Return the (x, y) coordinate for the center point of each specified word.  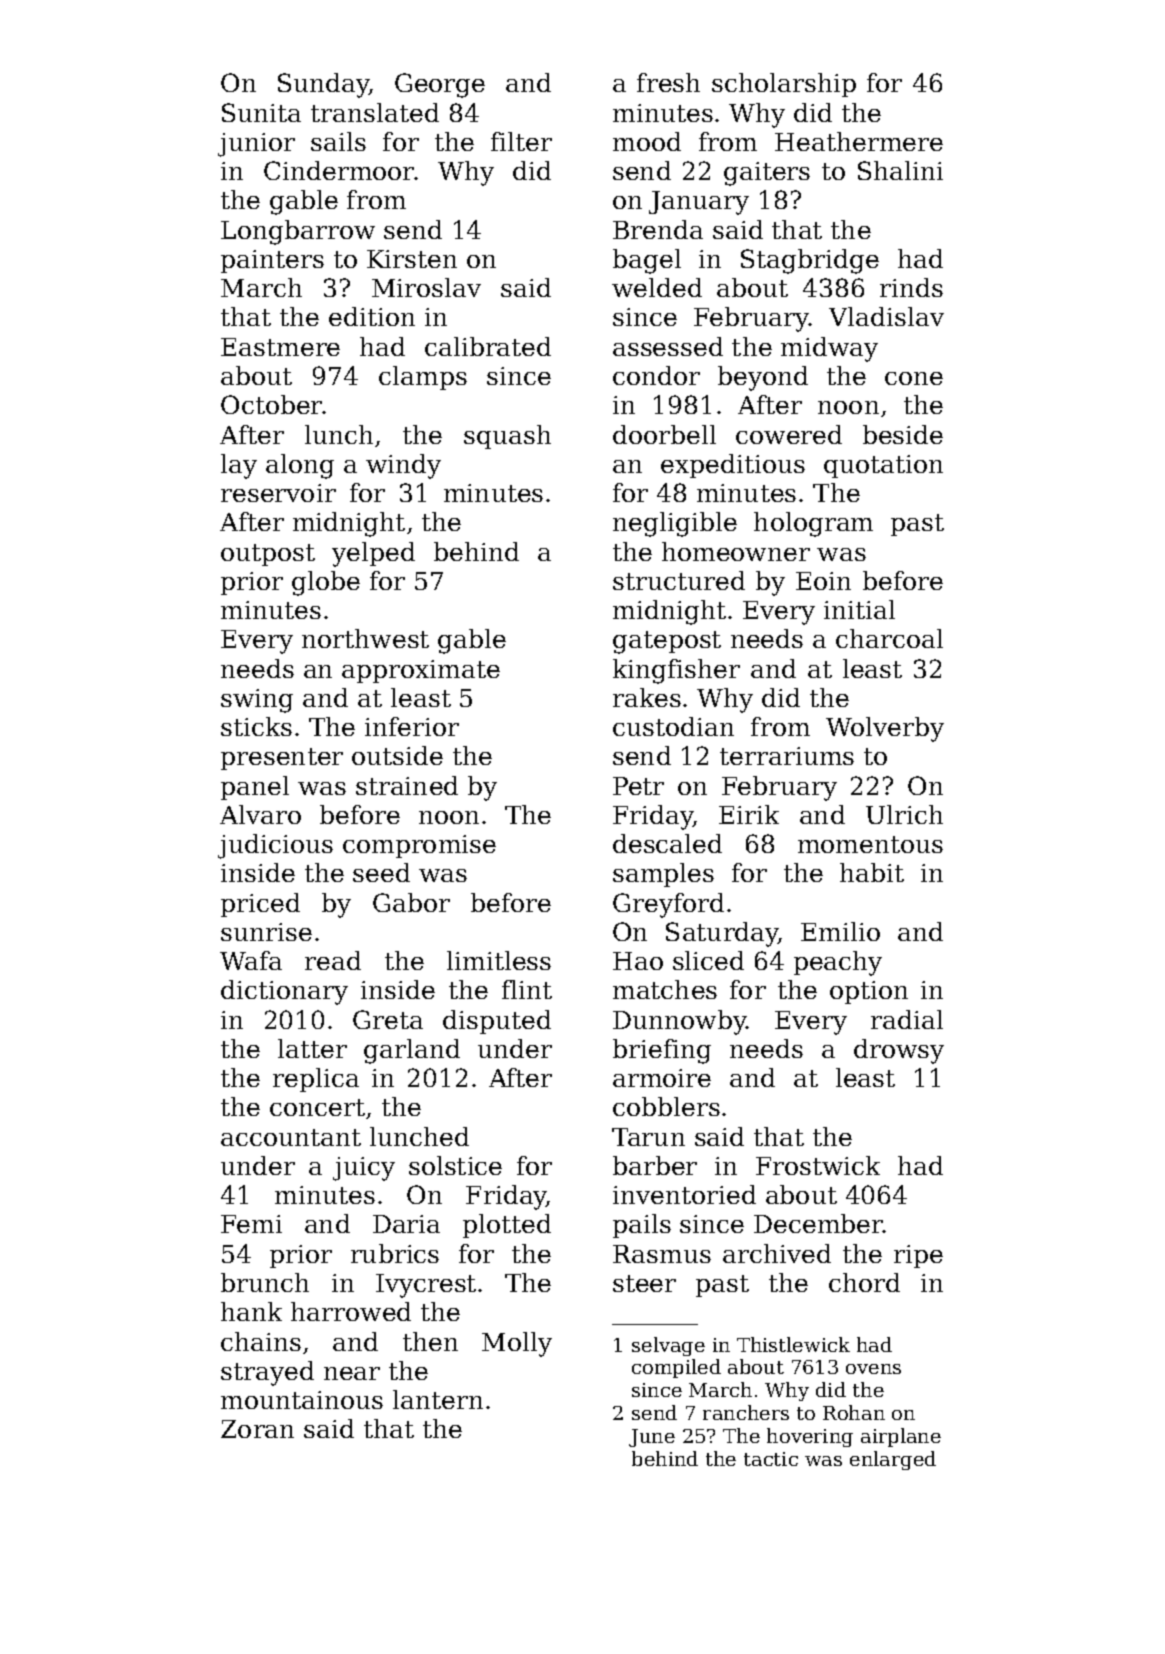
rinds (911, 287)
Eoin (823, 581)
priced (260, 905)
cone (914, 378)
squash (507, 437)
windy (403, 466)
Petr (638, 786)
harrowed (351, 1311)
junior (256, 145)
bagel (647, 261)
